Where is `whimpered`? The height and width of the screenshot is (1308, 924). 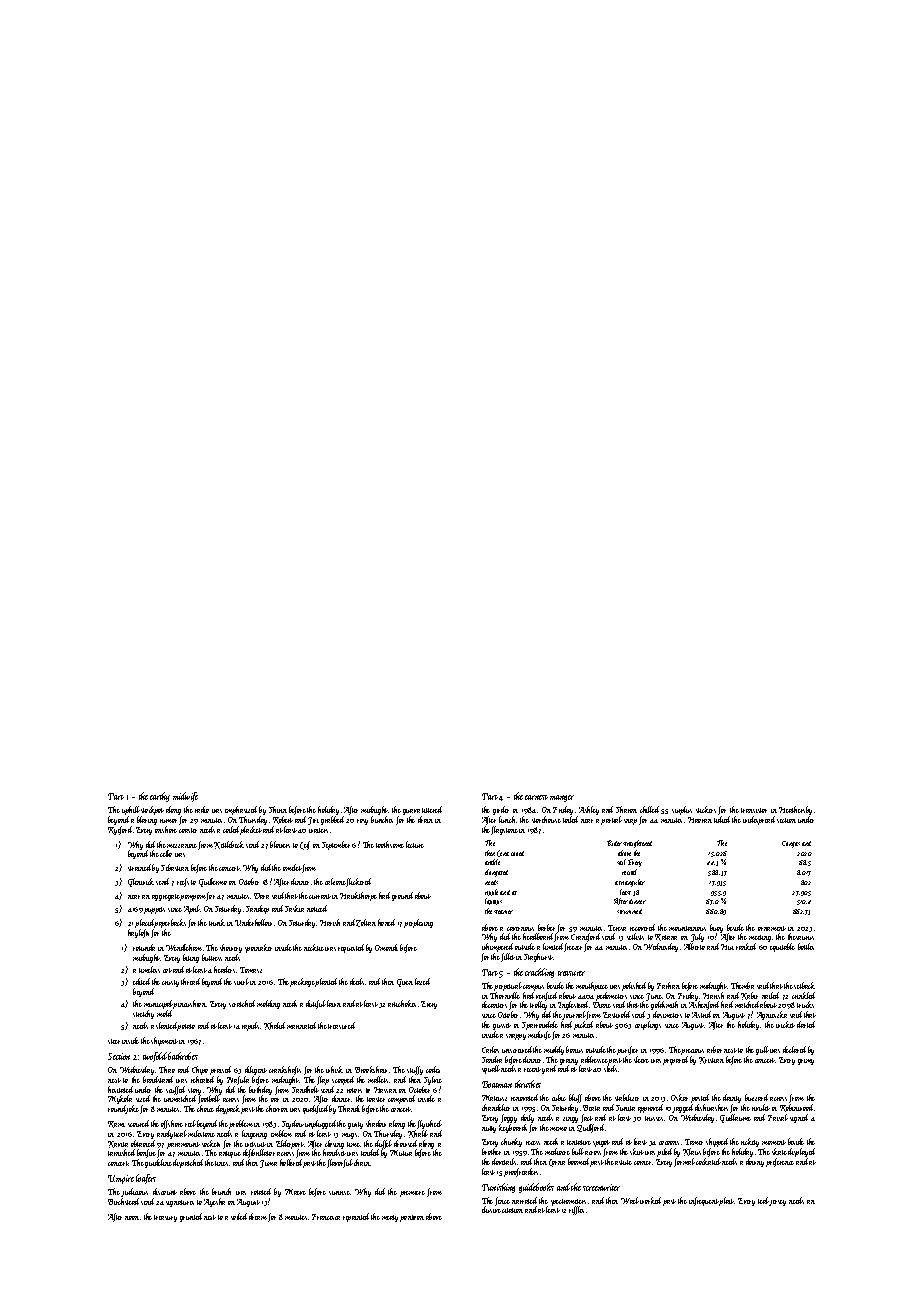 whimpered is located at coordinates (497, 947).
